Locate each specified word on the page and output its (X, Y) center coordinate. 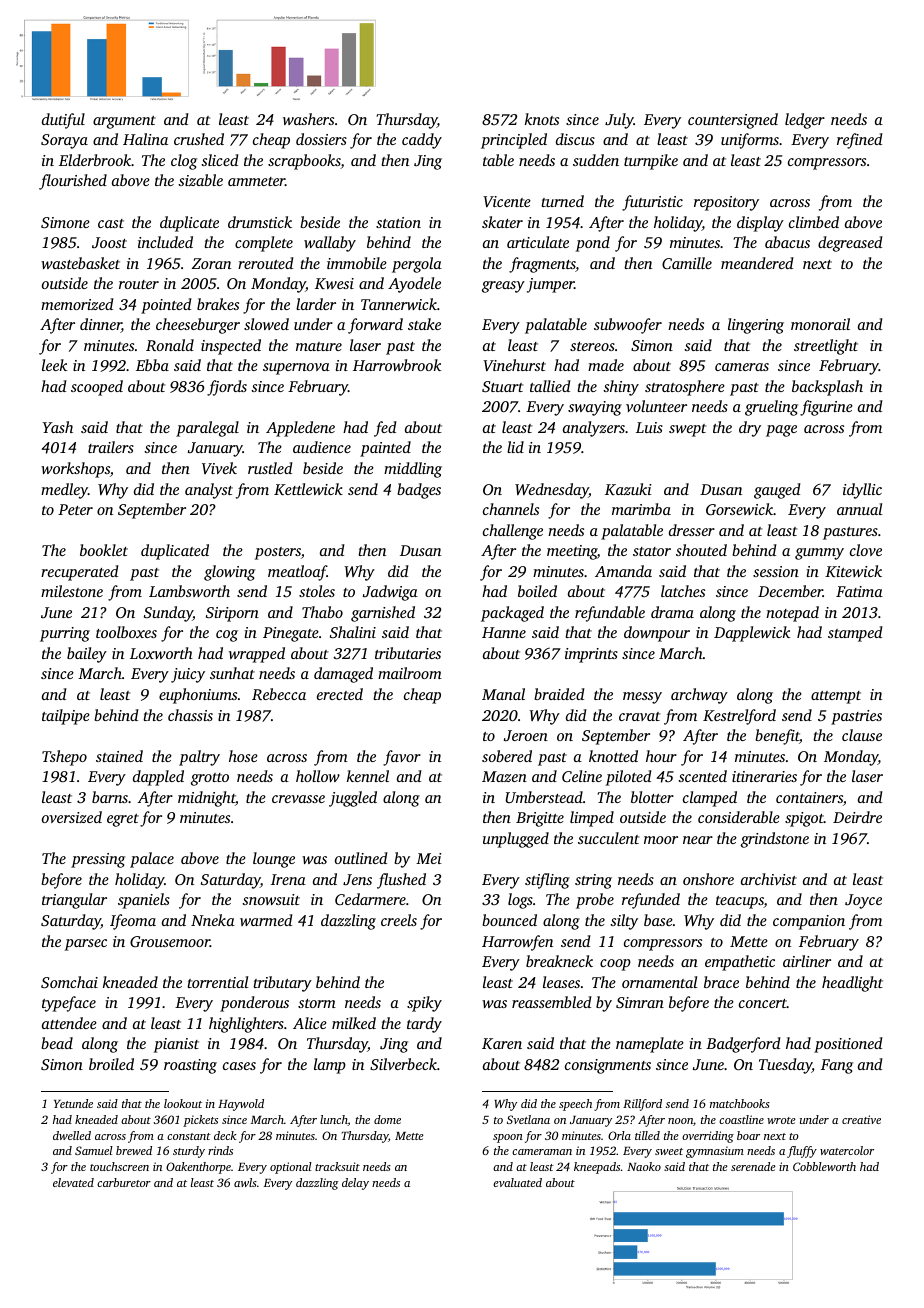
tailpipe (66, 717)
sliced (220, 160)
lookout (183, 1103)
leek (54, 365)
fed (385, 429)
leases (561, 982)
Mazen (504, 776)
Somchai (69, 982)
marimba (641, 509)
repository (726, 203)
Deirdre (857, 817)
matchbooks (740, 1103)
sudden (596, 160)
